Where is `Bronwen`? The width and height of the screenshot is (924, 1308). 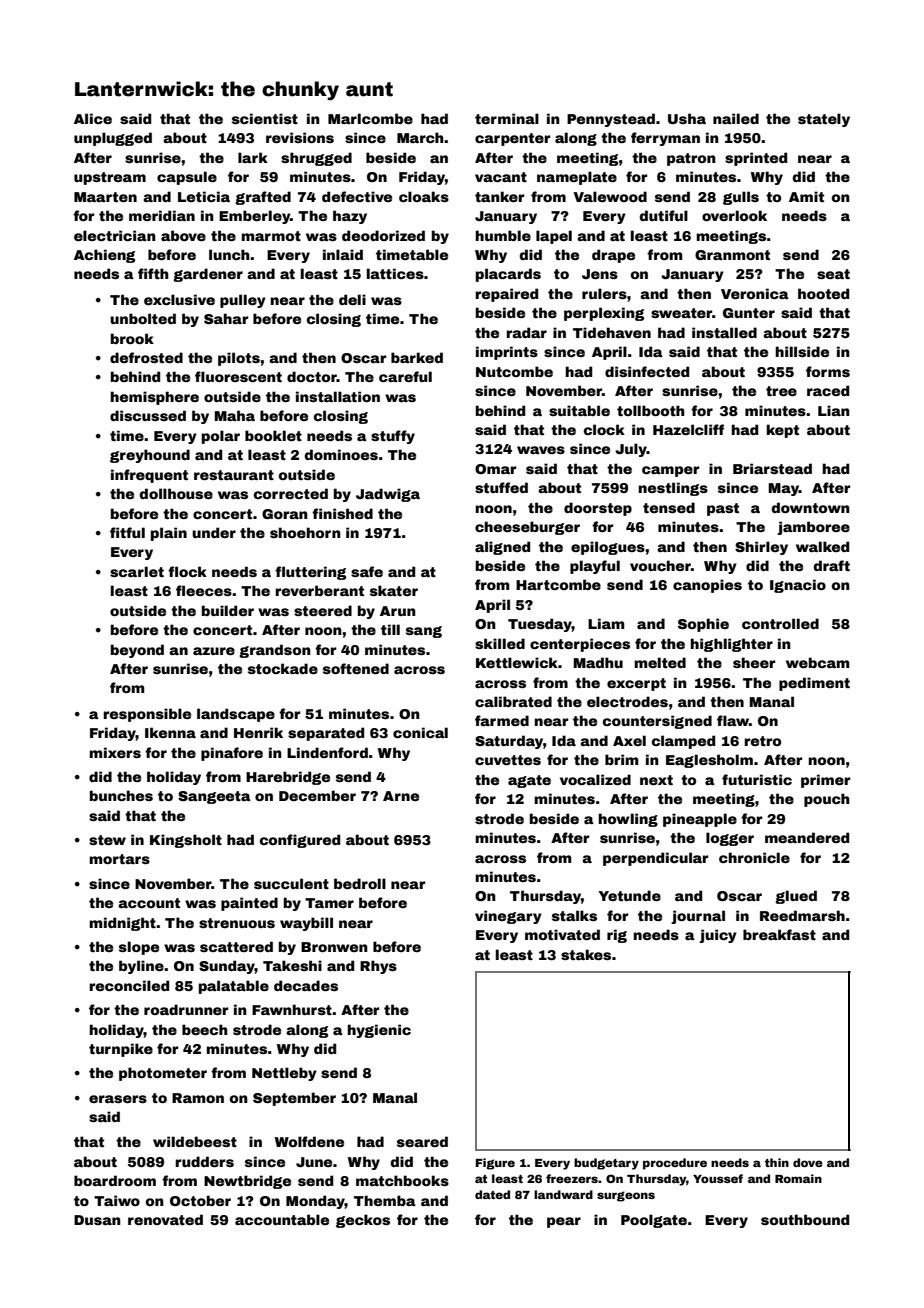
Bronwen is located at coordinates (334, 947).
